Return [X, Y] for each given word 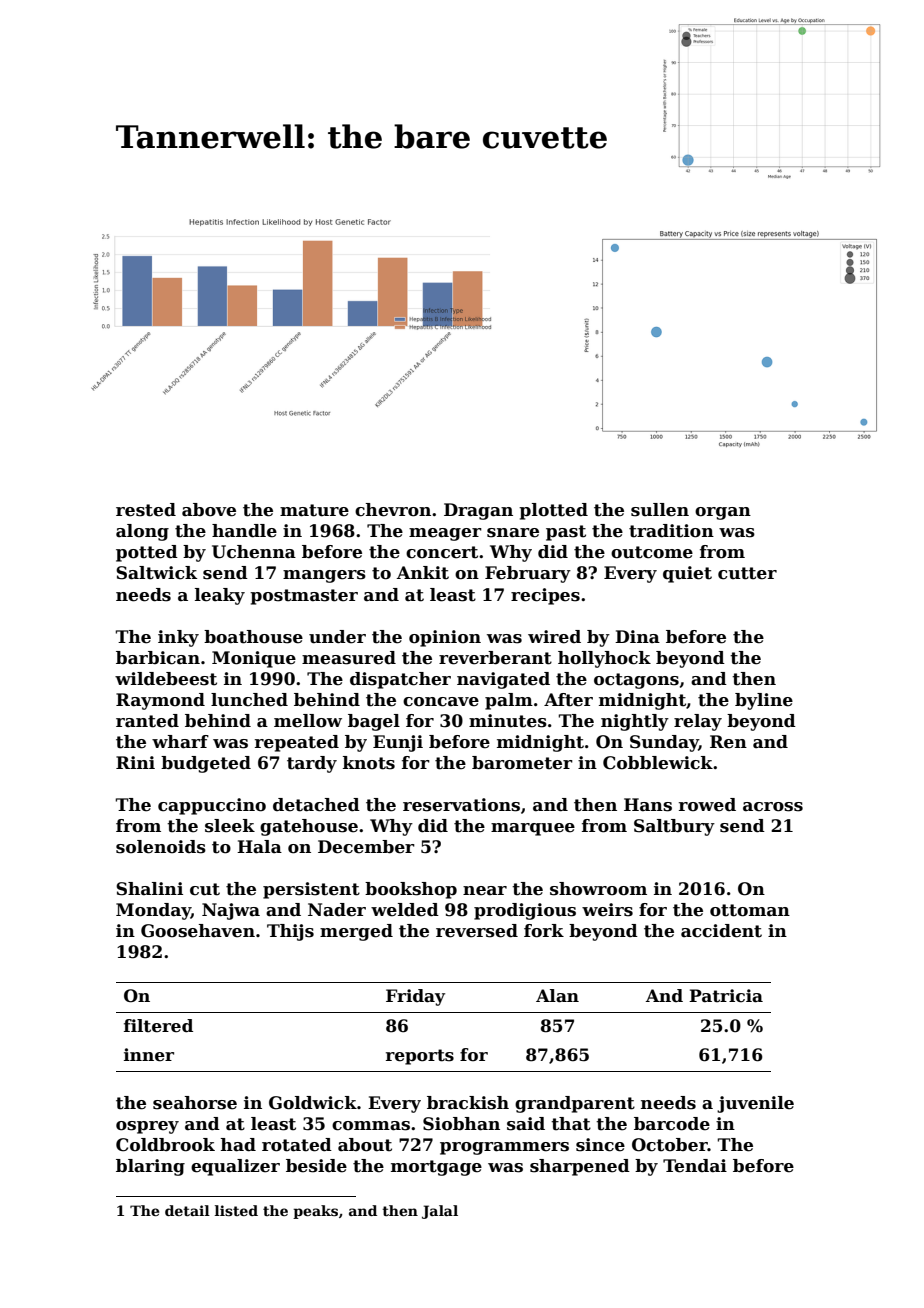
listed [236, 1210]
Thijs [290, 932]
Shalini [149, 889]
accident [721, 931]
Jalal [440, 1212]
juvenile [755, 1104]
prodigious [525, 911]
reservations [461, 805]
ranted [147, 721]
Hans [648, 805]
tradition [671, 531]
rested [146, 510]
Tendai [695, 1166]
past [566, 533]
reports [420, 1057]
